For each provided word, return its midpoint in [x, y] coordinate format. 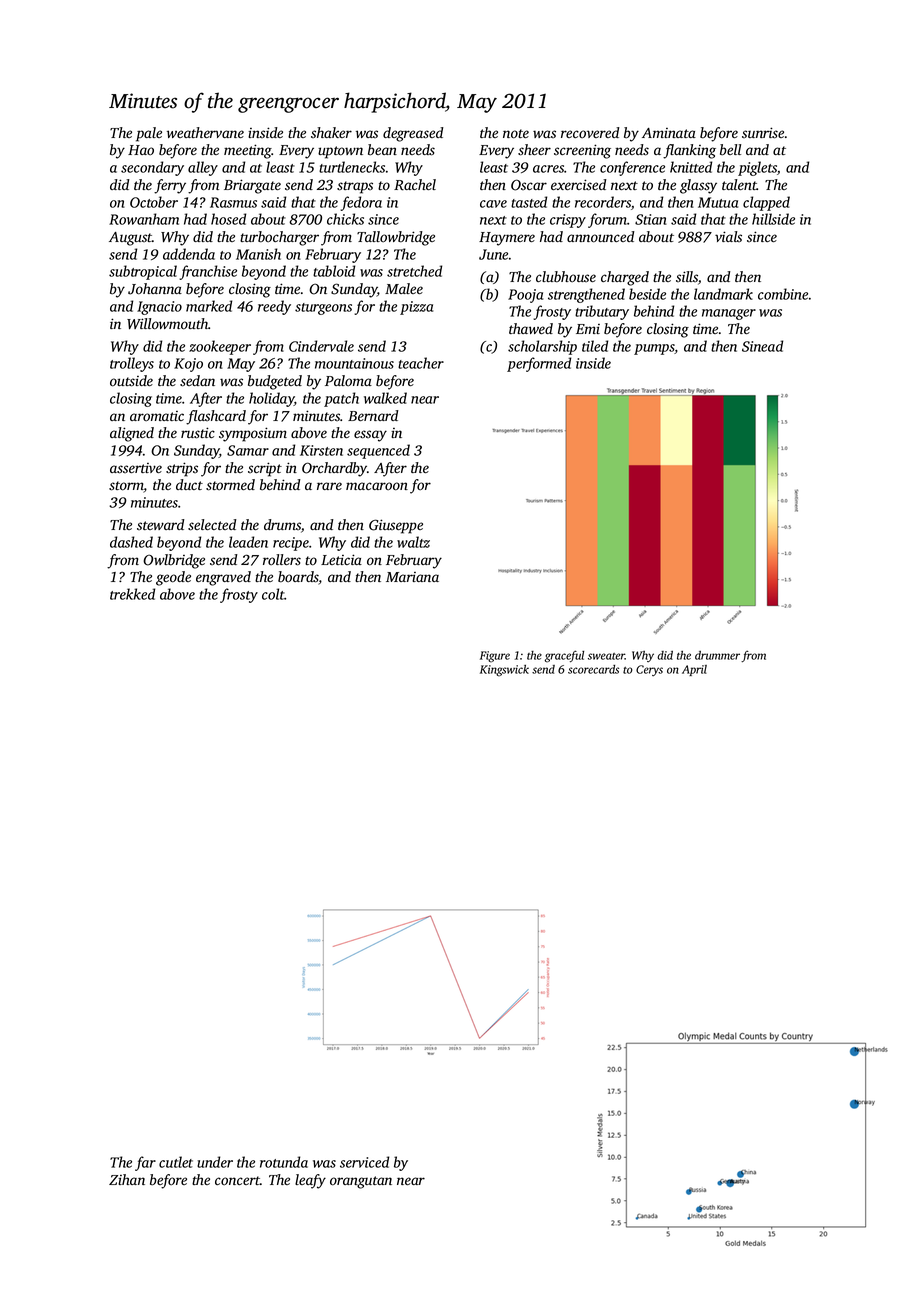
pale [149, 134]
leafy [310, 1181]
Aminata [669, 133]
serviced [364, 1162]
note [516, 134]
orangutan [361, 1182]
